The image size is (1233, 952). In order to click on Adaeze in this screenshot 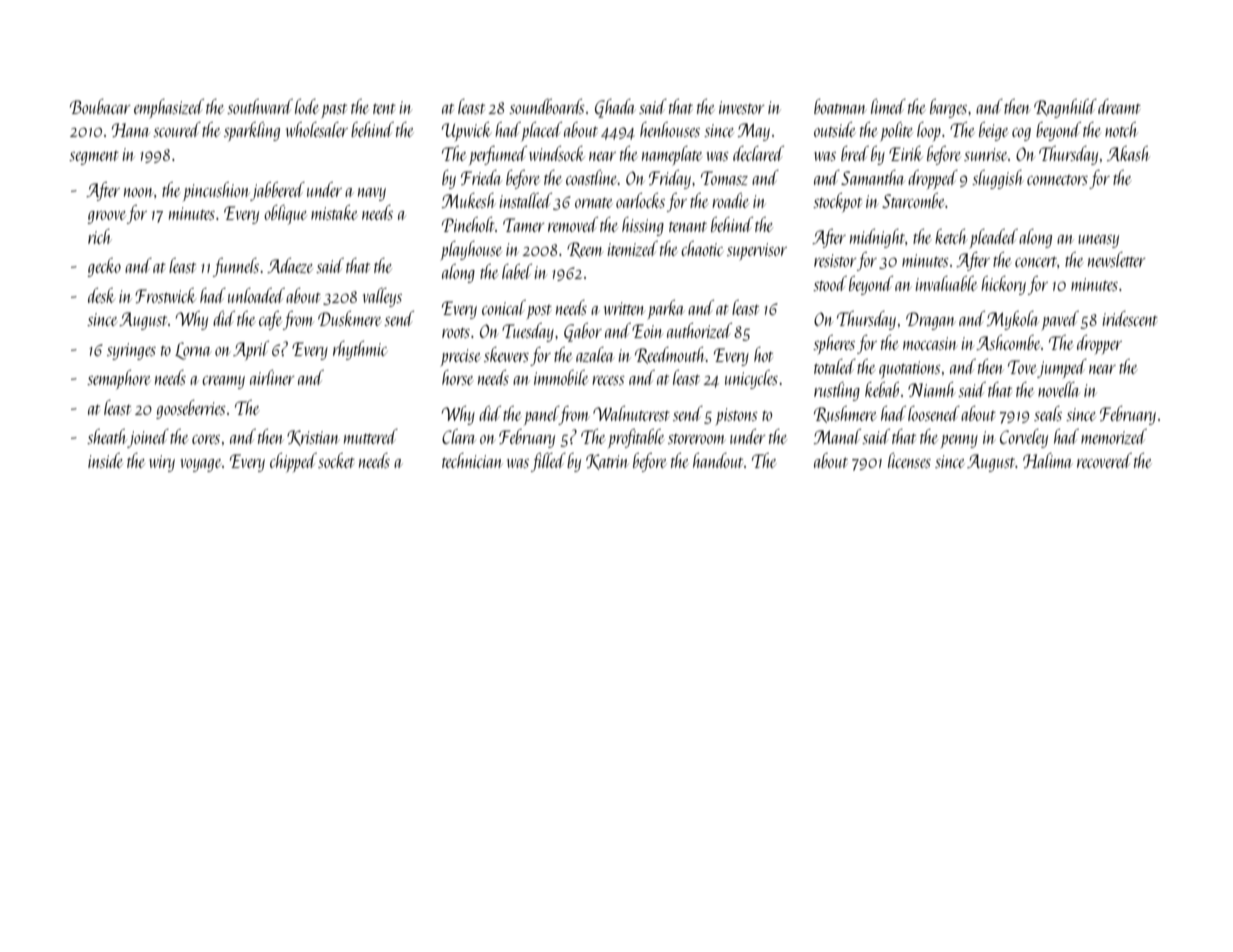, I will do `click(290, 265)`.
